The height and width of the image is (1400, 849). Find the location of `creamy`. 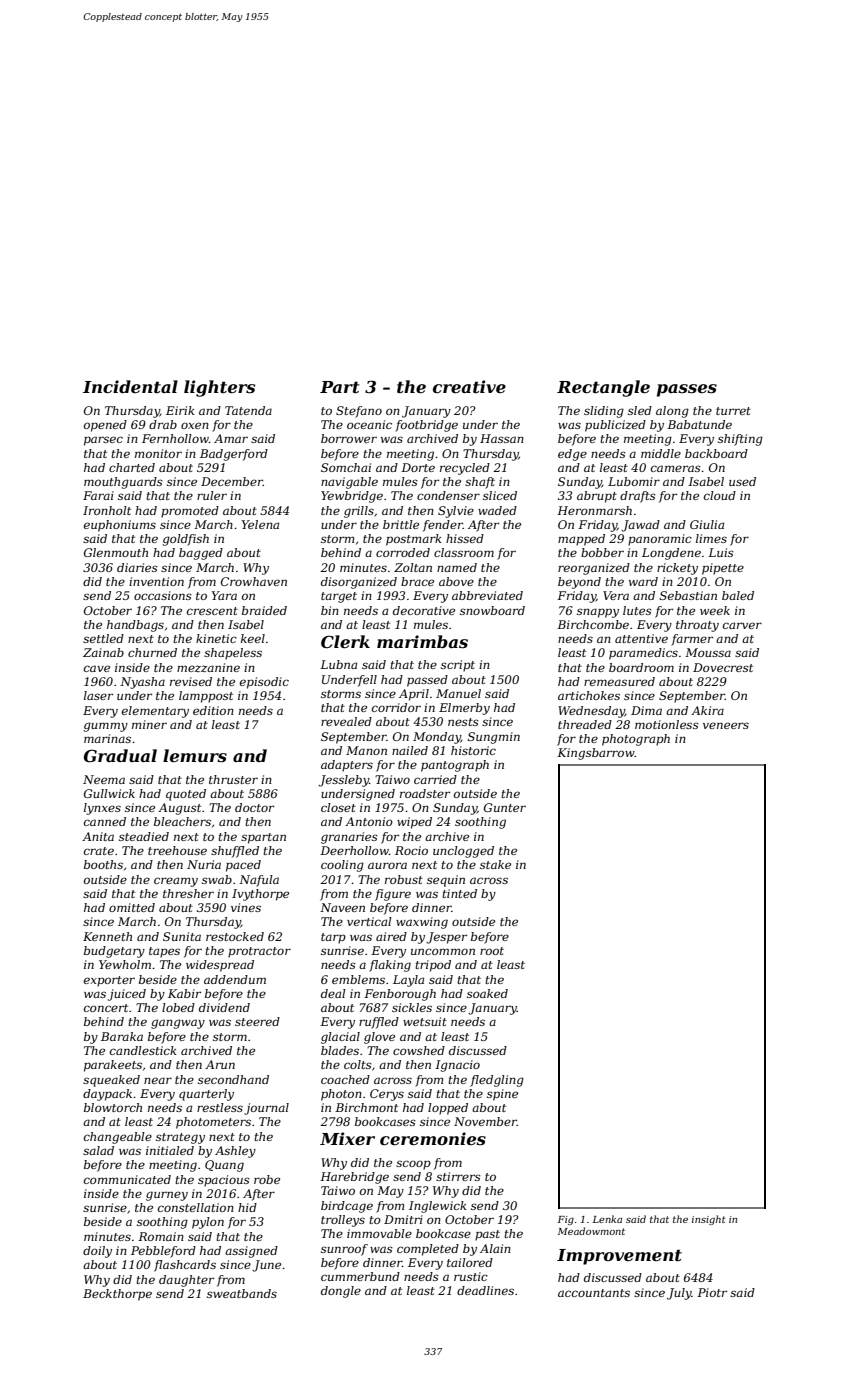

creamy is located at coordinates (176, 882).
